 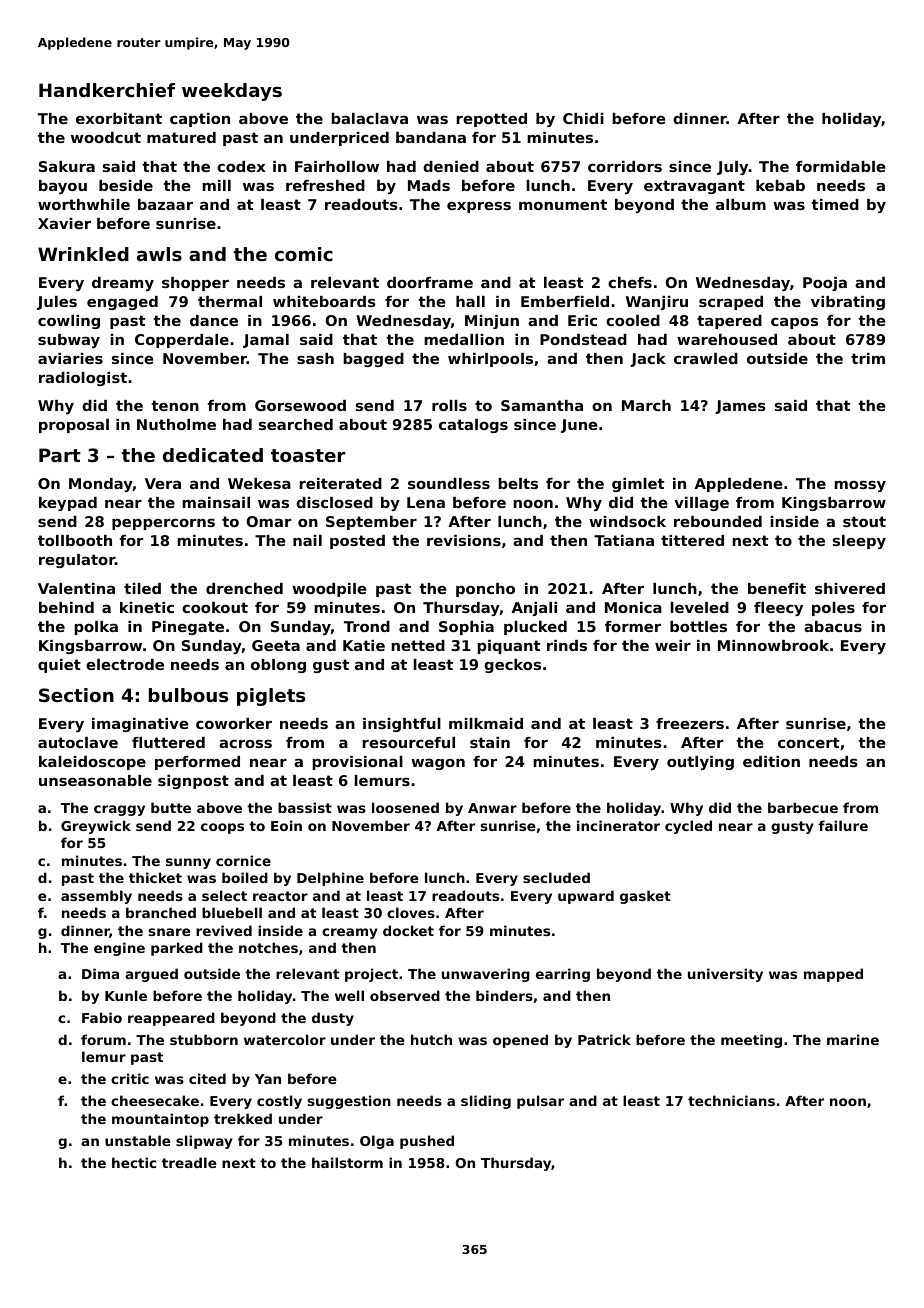 What do you see at coordinates (134, 1162) in the page?
I see `hectic` at bounding box center [134, 1162].
